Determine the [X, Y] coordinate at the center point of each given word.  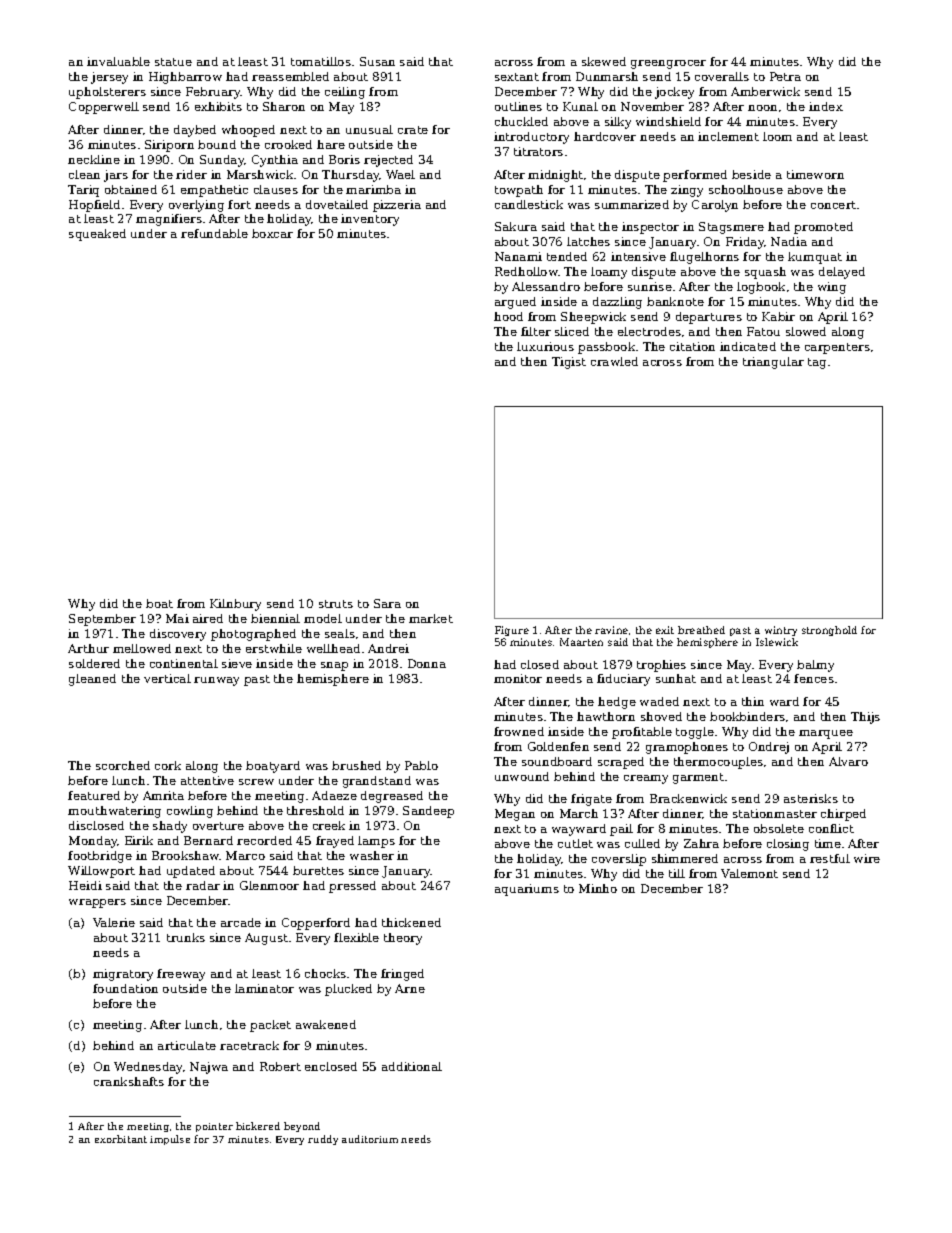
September [102, 620]
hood [508, 316]
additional [412, 1066]
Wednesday [148, 1068]
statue [173, 62]
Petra [785, 76]
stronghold [829, 631]
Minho [598, 888]
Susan [377, 61]
